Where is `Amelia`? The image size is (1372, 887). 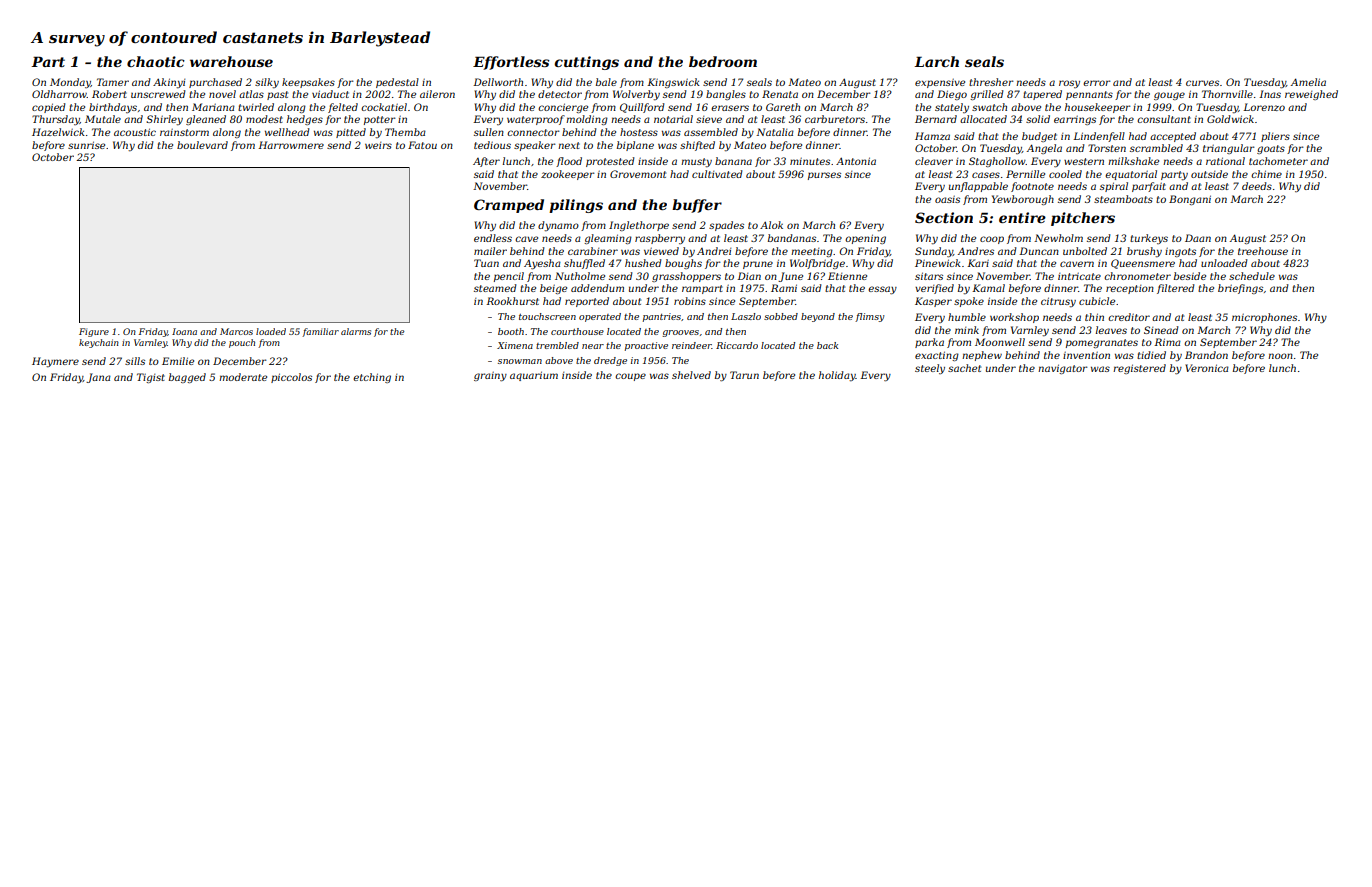 Amelia is located at coordinates (1308, 82).
